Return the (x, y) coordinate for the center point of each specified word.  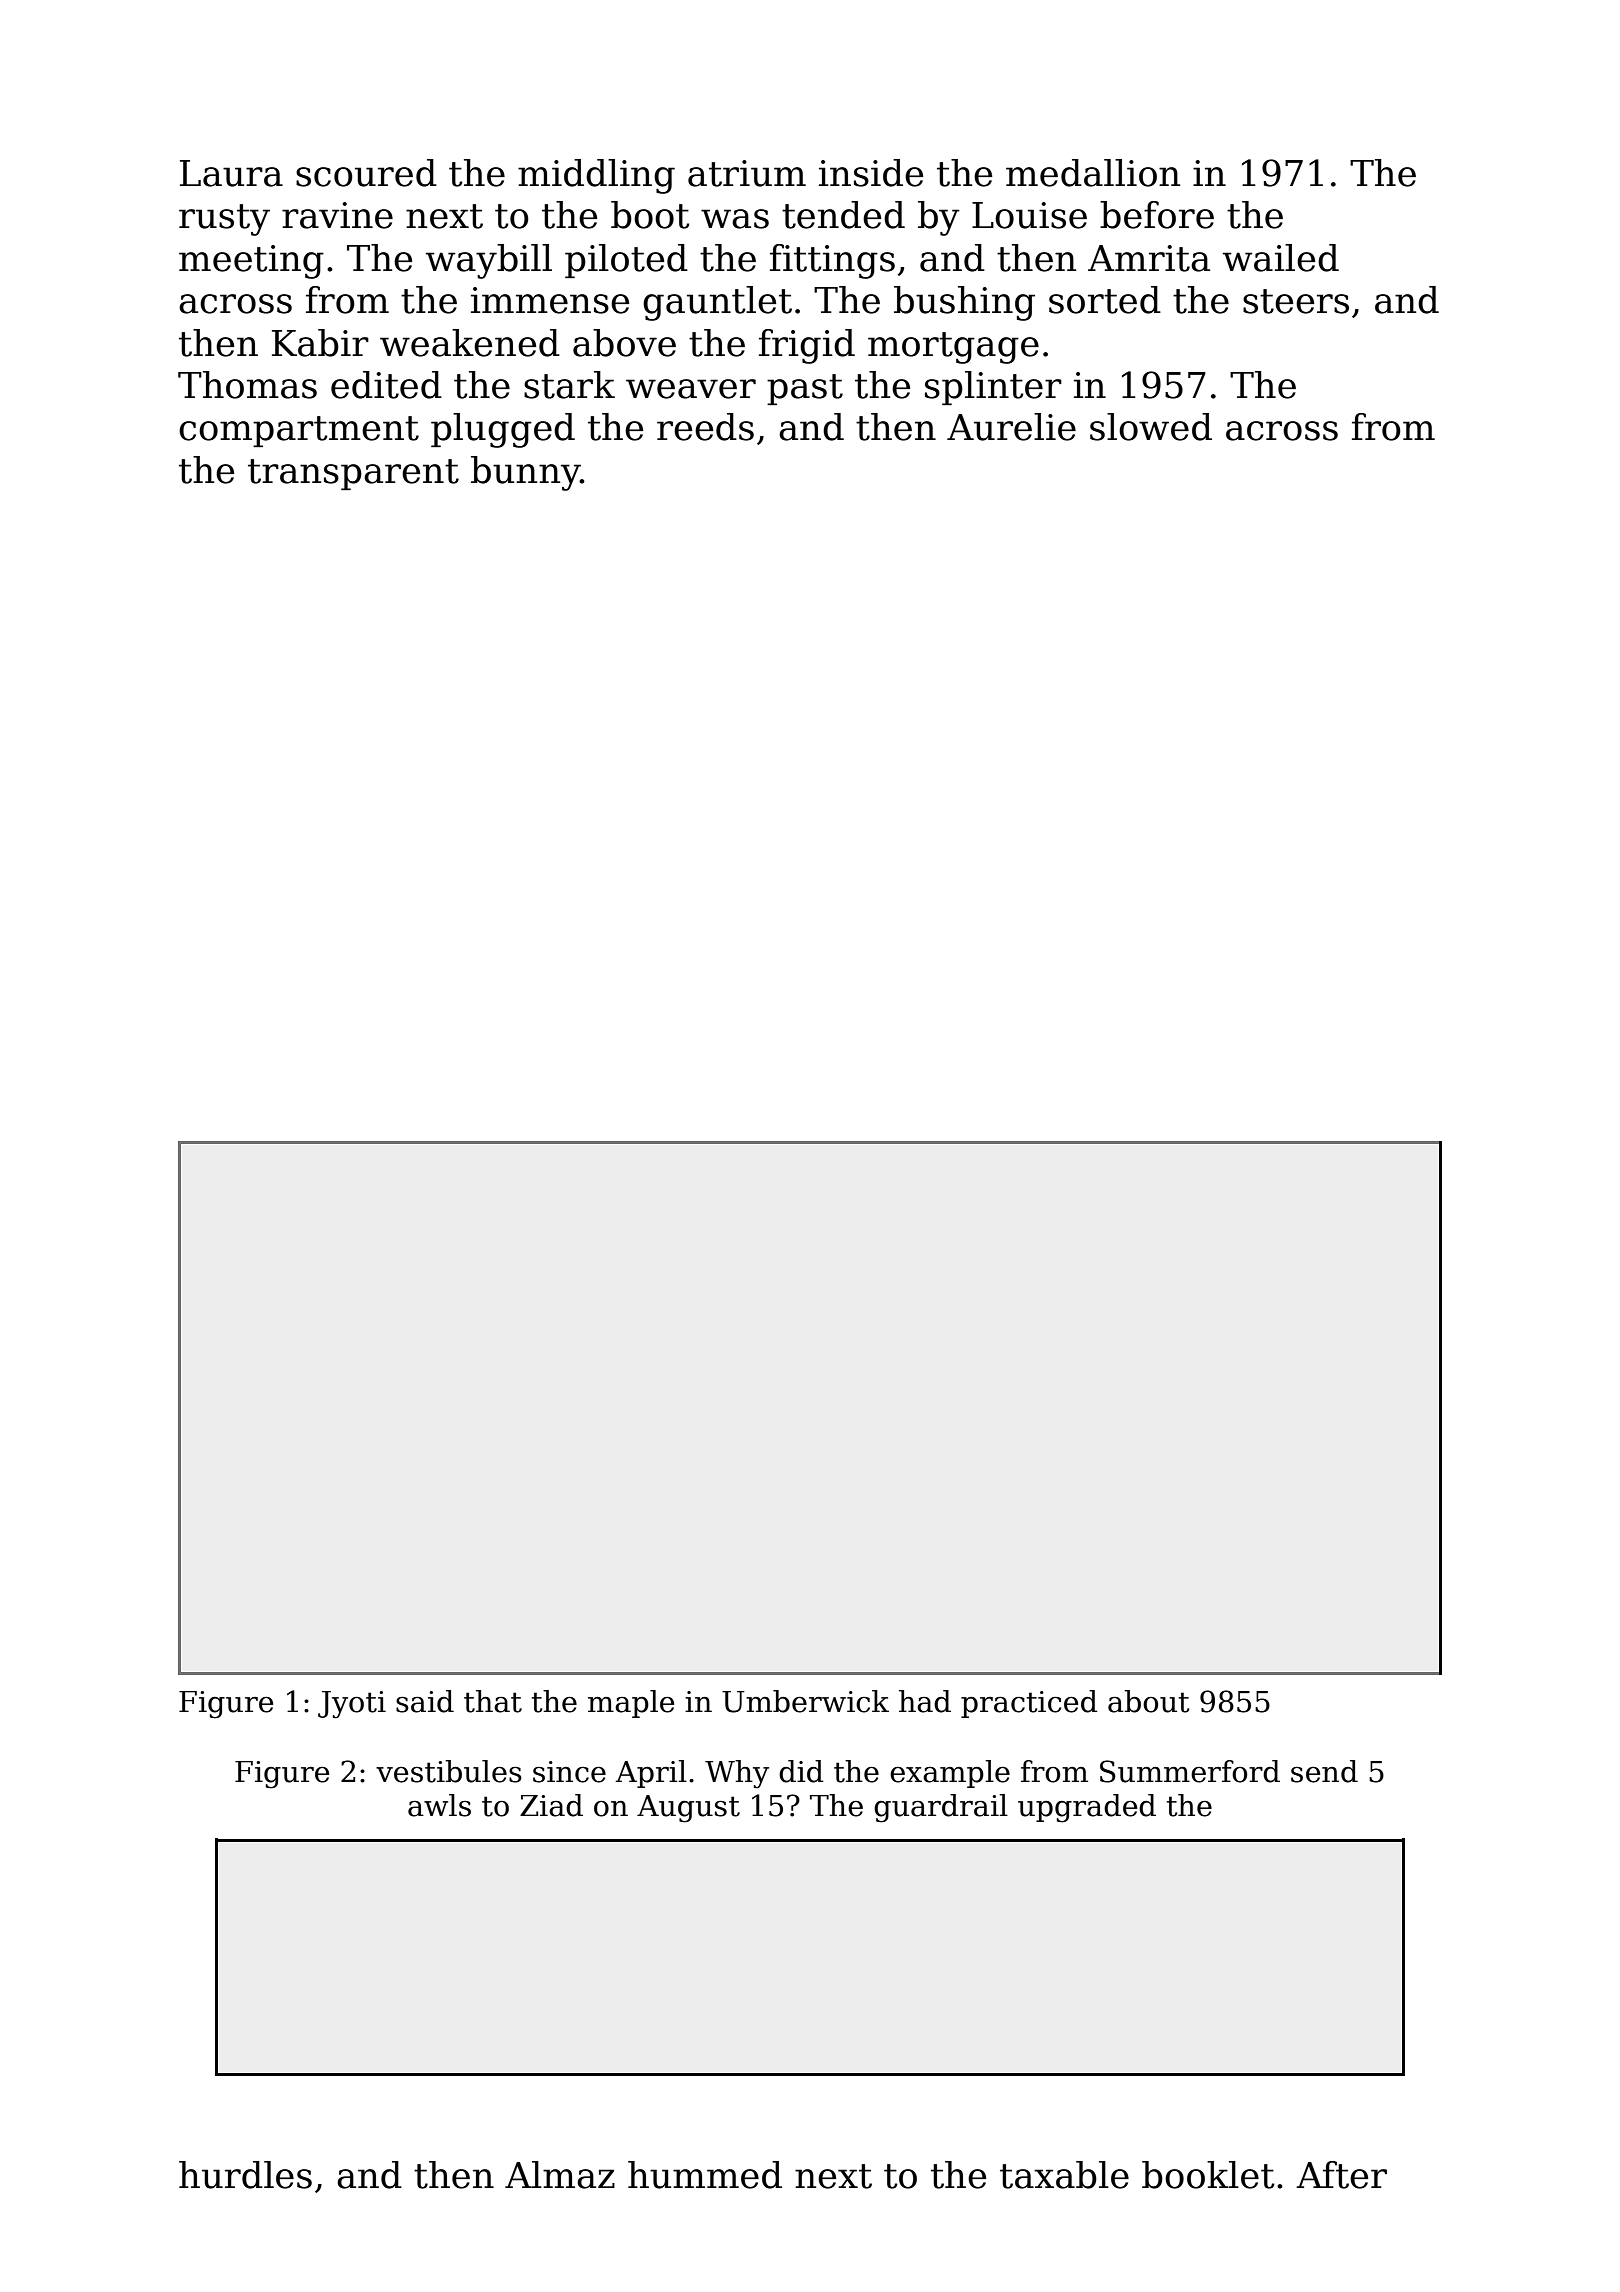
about (1148, 1701)
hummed (705, 2175)
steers (1296, 301)
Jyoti (352, 1705)
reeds (705, 427)
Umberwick (805, 1701)
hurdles (245, 2175)
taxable (1064, 2175)
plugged (503, 430)
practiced (1029, 1704)
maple (631, 1704)
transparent (353, 474)
